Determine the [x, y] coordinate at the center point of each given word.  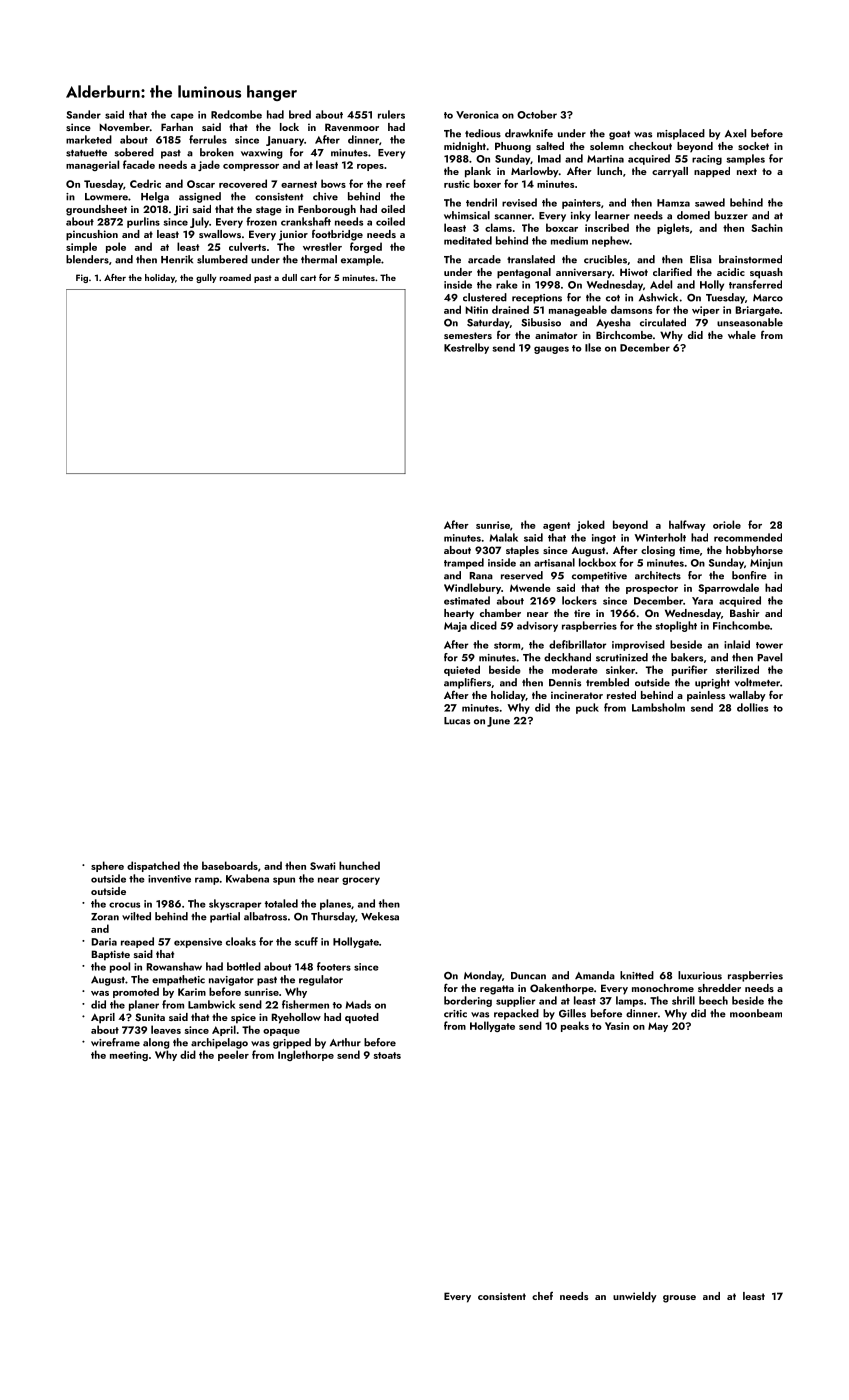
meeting [129, 1056]
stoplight [676, 626]
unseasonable [750, 322]
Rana [481, 576]
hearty [459, 614]
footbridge [337, 235]
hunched [359, 865]
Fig [82, 278]
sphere [107, 866]
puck [587, 708]
